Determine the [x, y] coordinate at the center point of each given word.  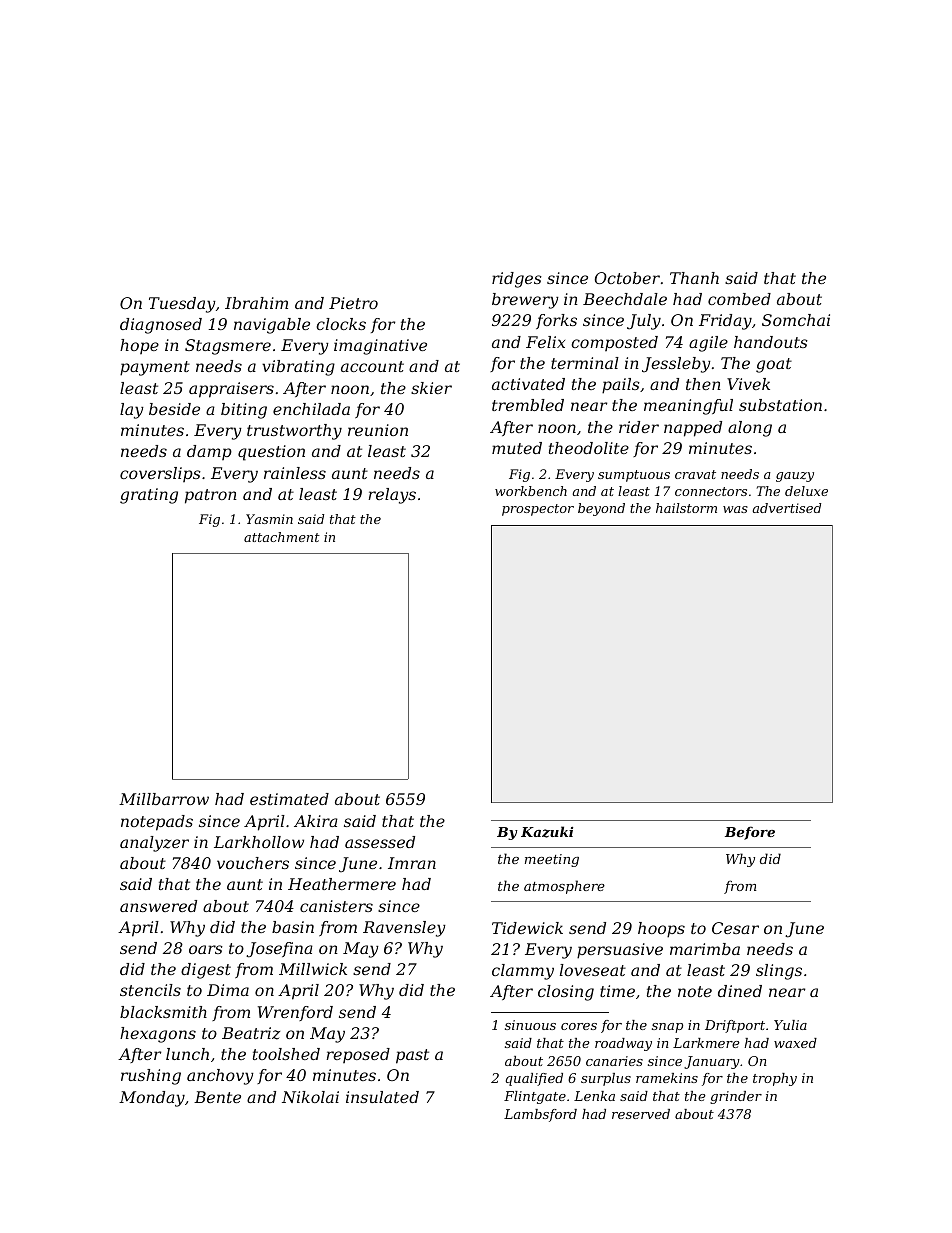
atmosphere [564, 887]
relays [392, 496]
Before [750, 833]
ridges [517, 280]
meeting [552, 860]
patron [211, 496]
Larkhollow [259, 842]
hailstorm [686, 508]
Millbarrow [164, 799]
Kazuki [547, 832]
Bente [217, 1097]
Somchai [796, 320]
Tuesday [182, 305]
